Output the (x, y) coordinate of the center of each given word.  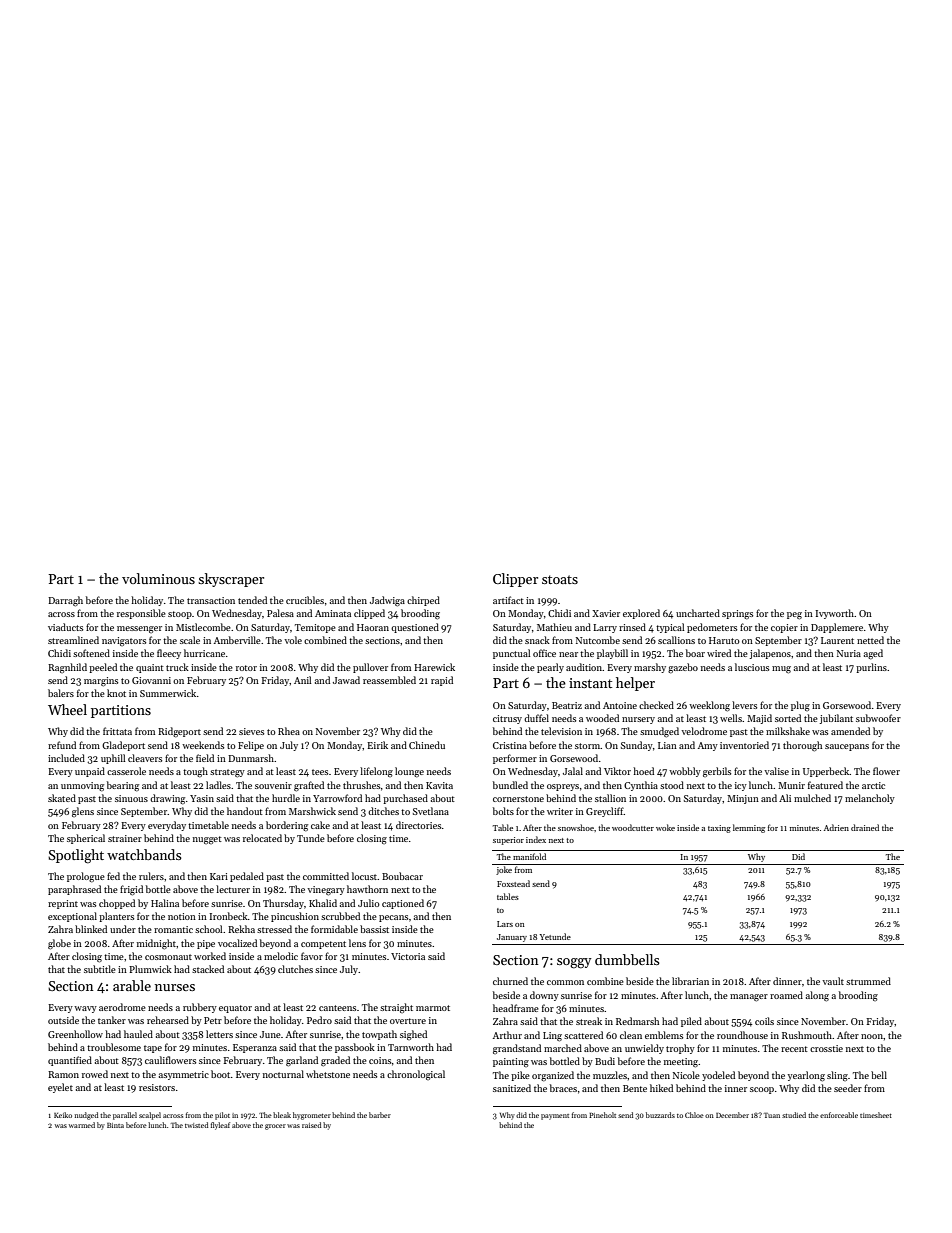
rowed (95, 1074)
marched (563, 1048)
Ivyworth (834, 614)
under (123, 929)
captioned (403, 904)
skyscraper (231, 580)
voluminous (158, 578)
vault (833, 981)
